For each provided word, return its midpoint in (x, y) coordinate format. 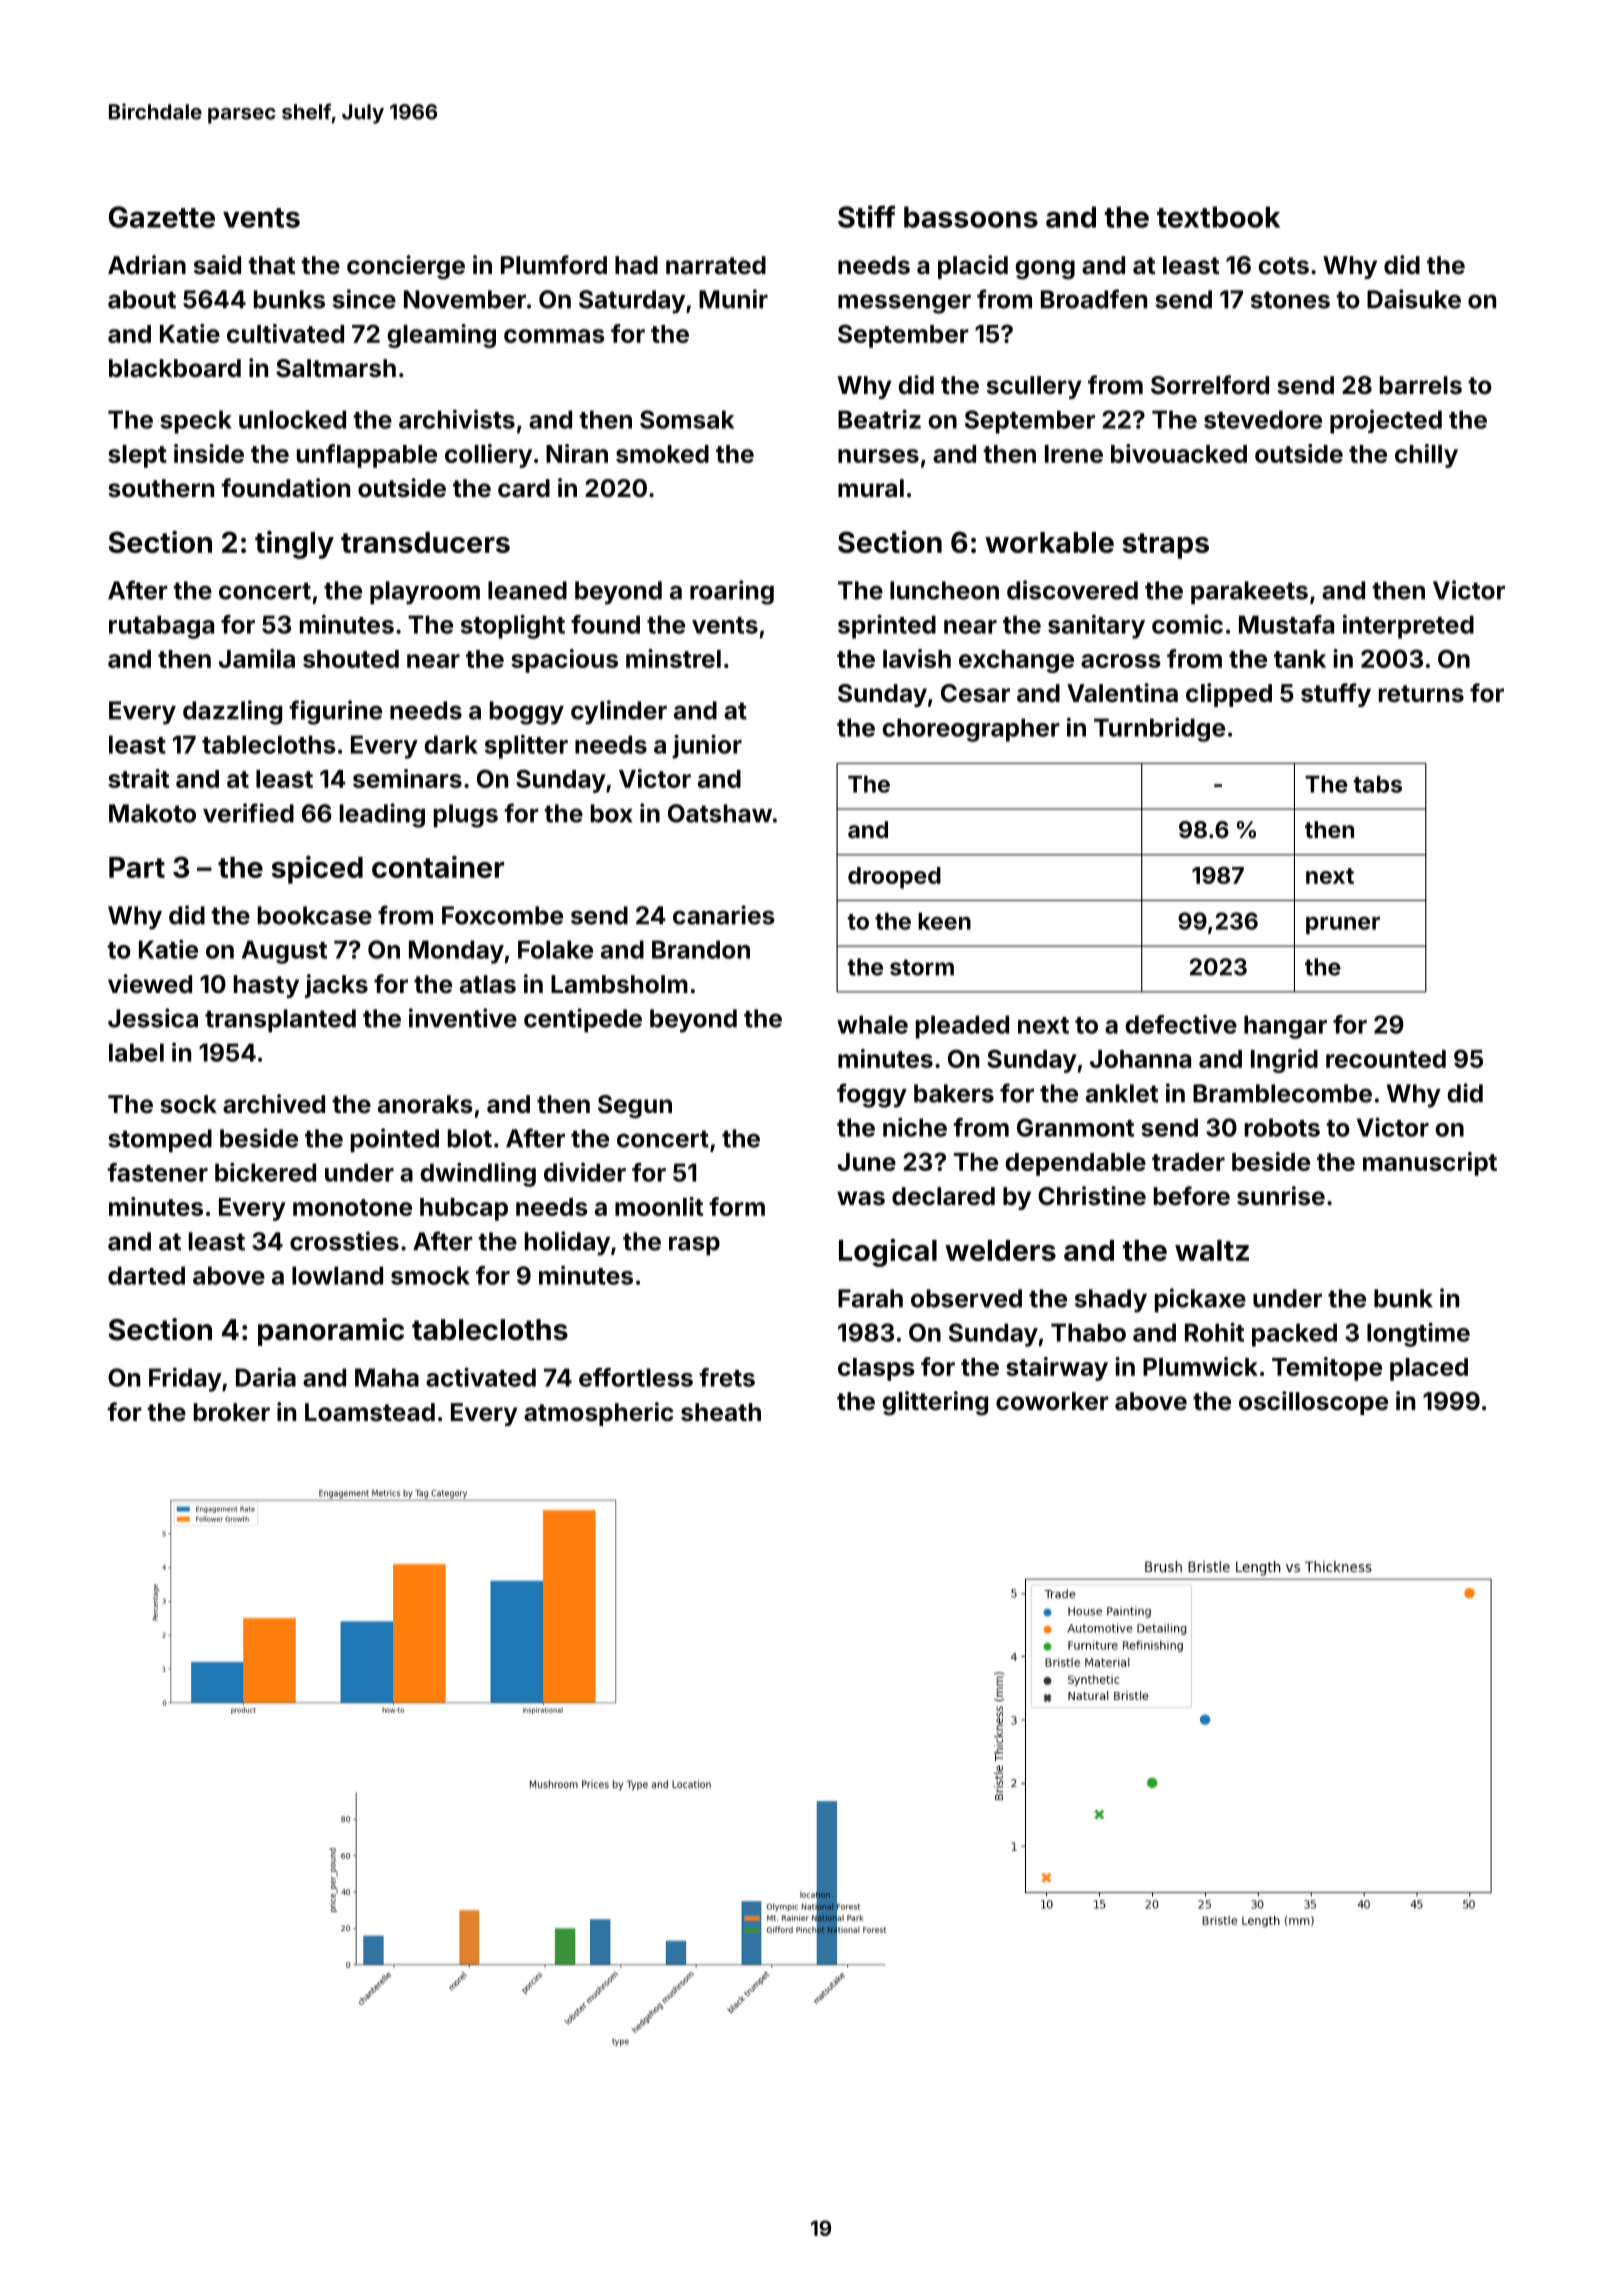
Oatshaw (720, 813)
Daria (266, 1377)
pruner (1343, 925)
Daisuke (1414, 299)
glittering (935, 1403)
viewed (150, 984)
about (142, 299)
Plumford (554, 264)
